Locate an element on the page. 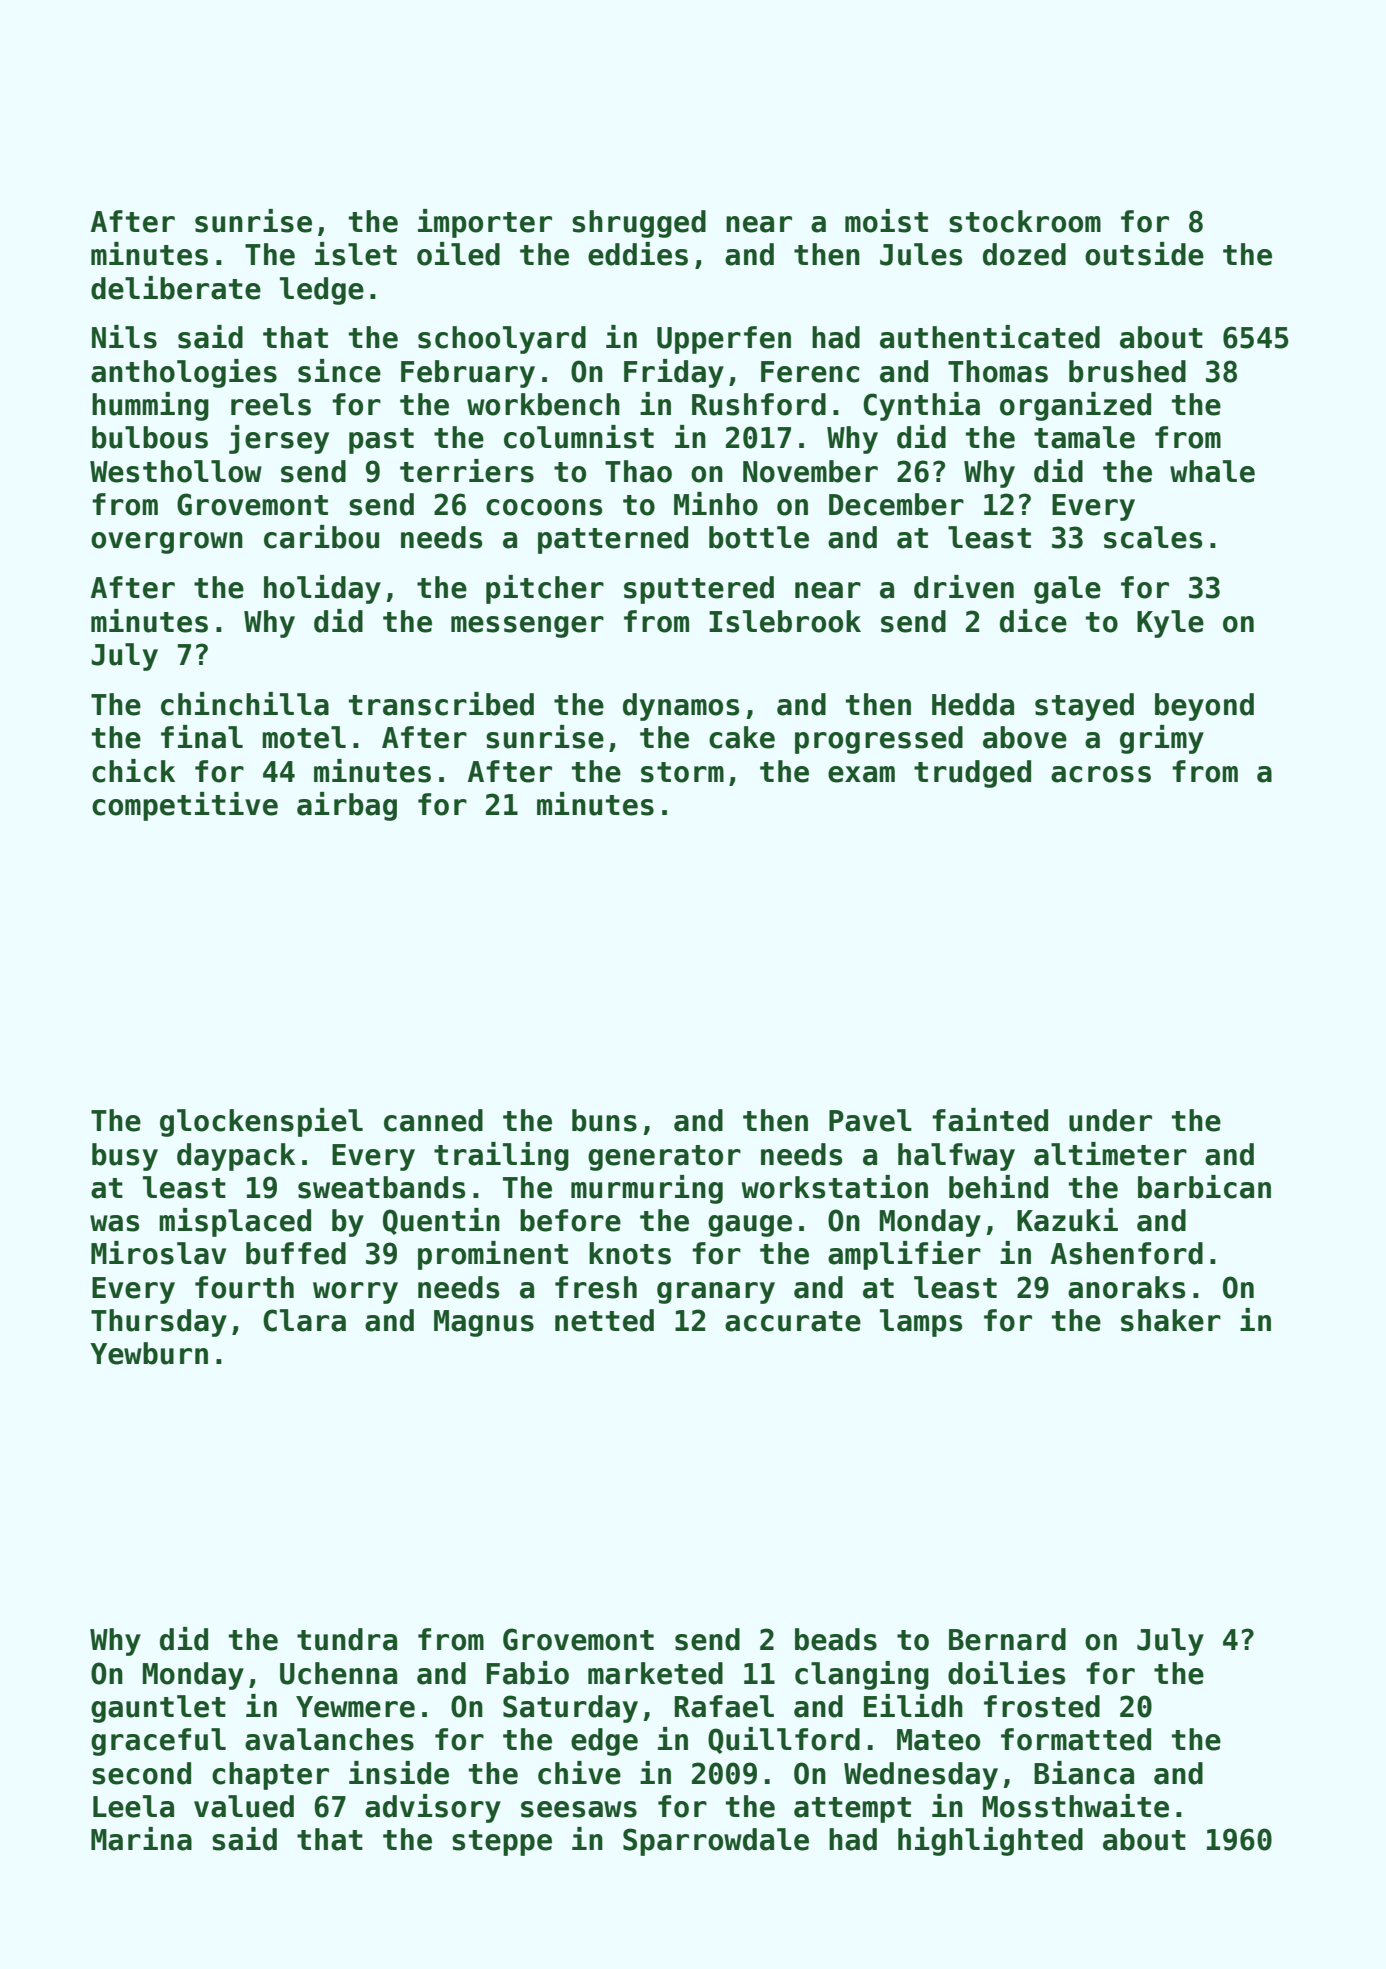 The width and height of the page is (1386, 1969). lamps is located at coordinates (921, 1323).
